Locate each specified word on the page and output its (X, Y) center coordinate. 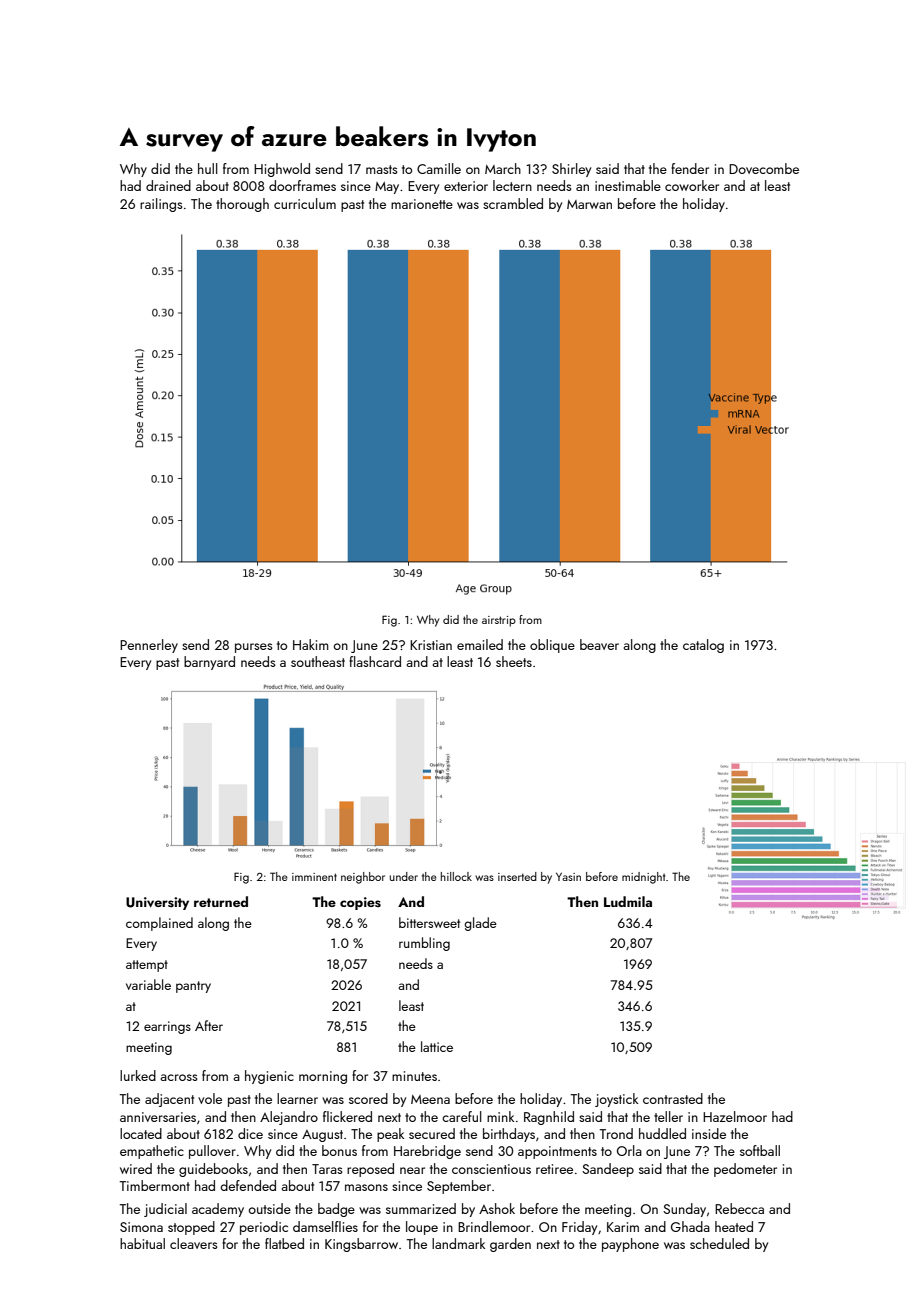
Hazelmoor (735, 1116)
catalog (703, 646)
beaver (599, 644)
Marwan (589, 204)
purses (254, 648)
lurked (138, 1075)
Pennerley (149, 646)
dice (250, 1133)
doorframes (302, 185)
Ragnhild (549, 1118)
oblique (552, 646)
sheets (514, 661)
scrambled (513, 203)
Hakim (311, 644)
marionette (422, 204)
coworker (692, 185)
